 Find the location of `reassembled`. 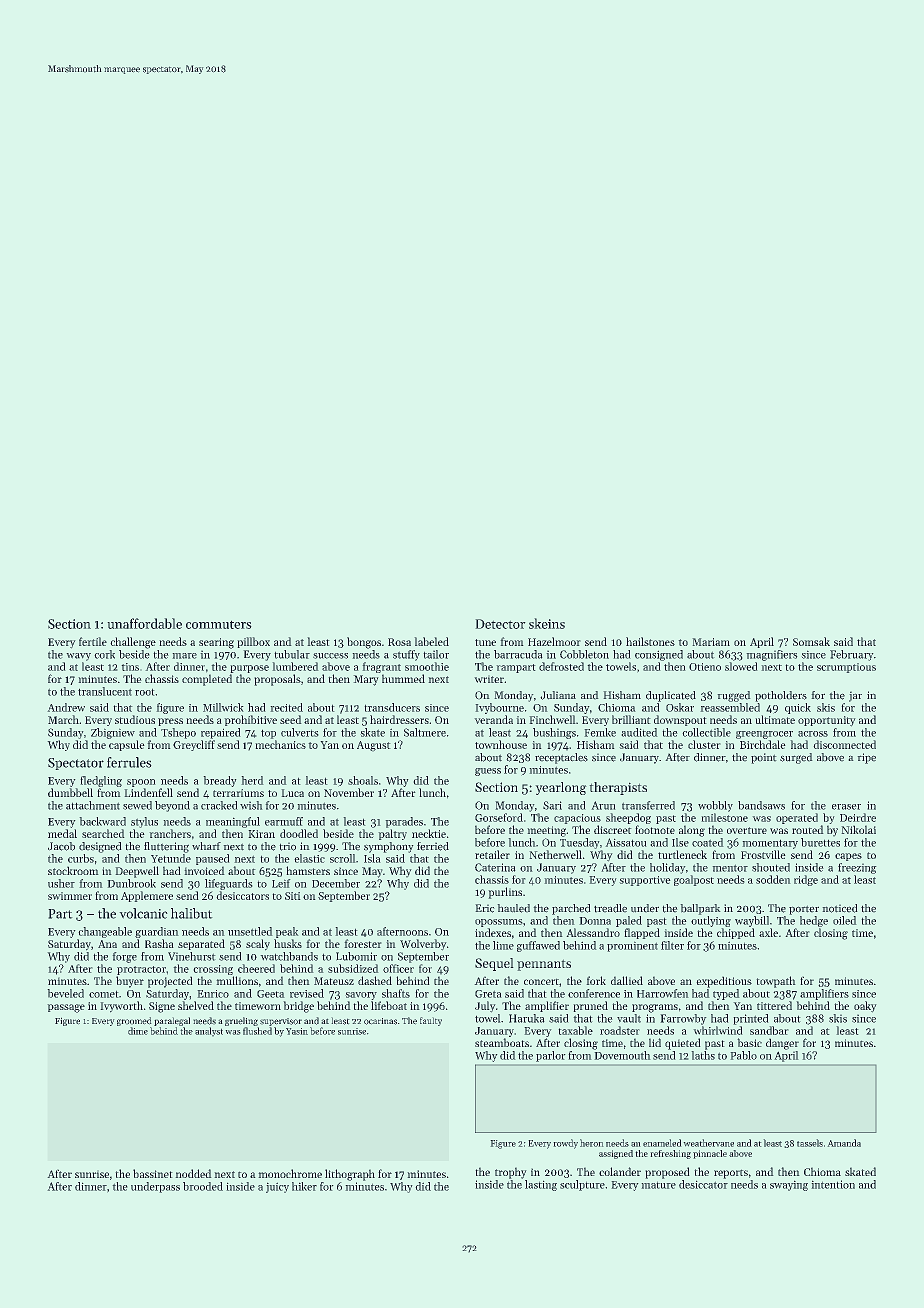

reassembled is located at coordinates (730, 707).
